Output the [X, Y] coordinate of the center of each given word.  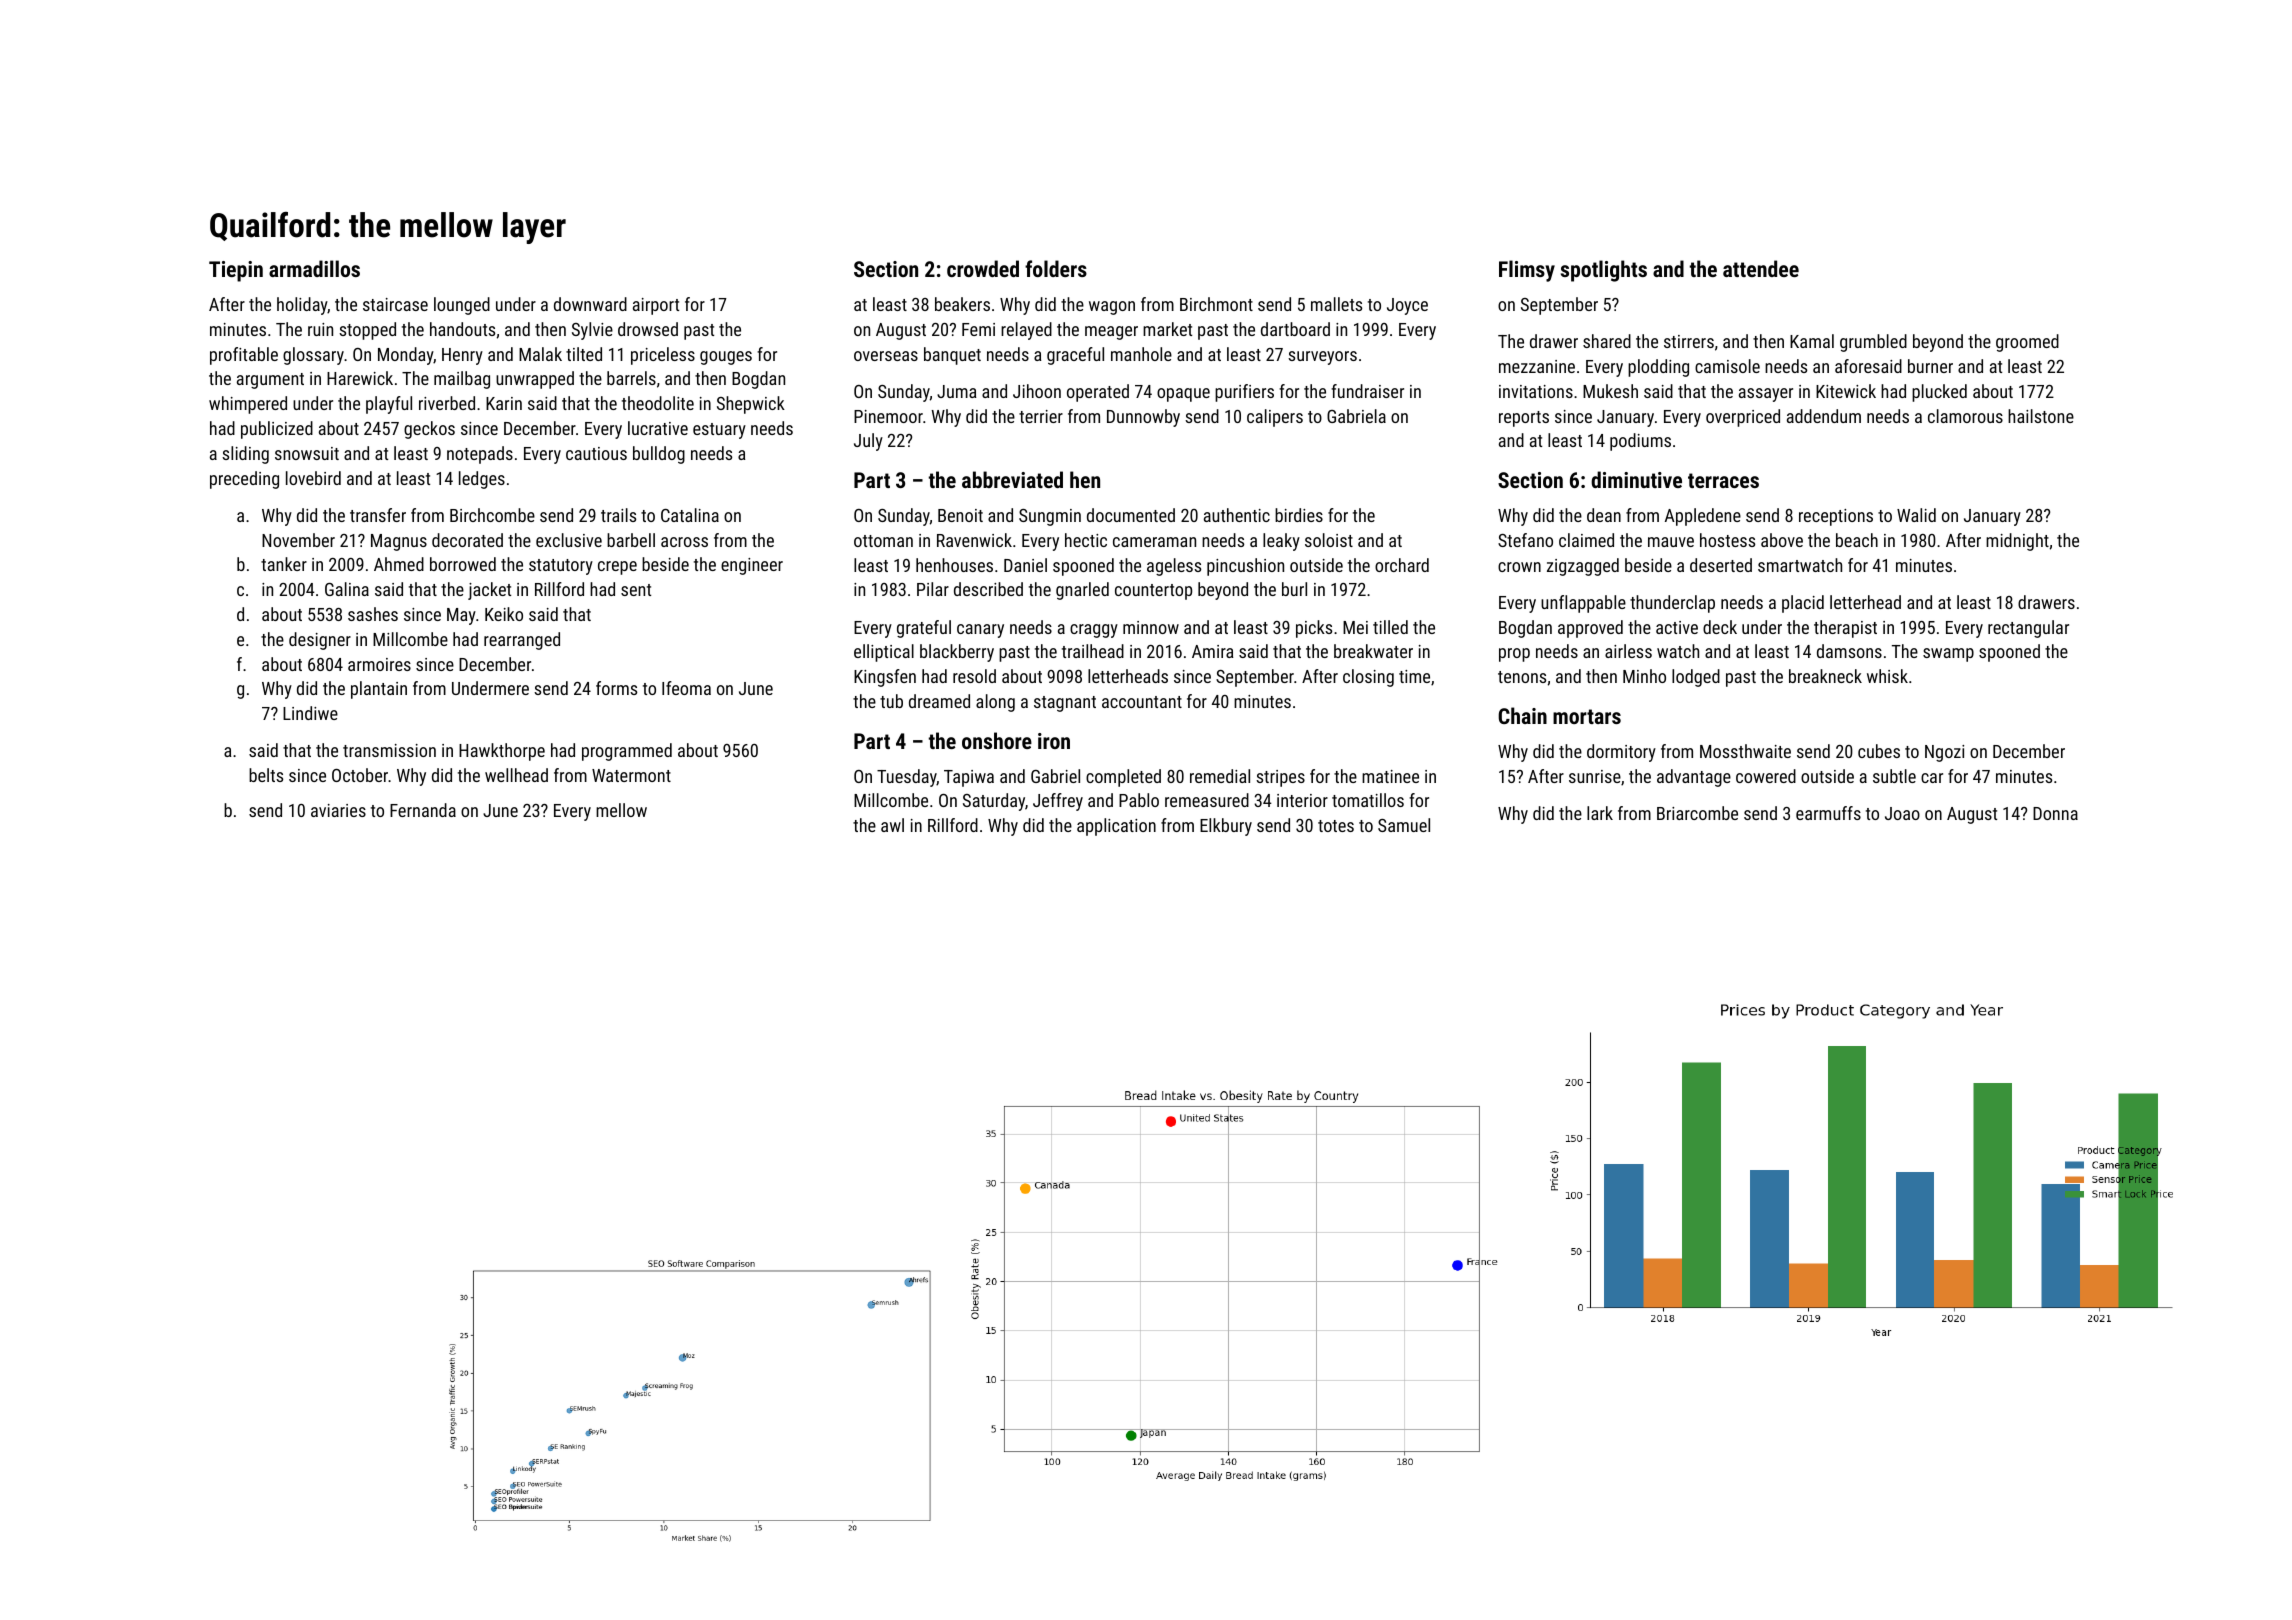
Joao [1902, 813]
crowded [983, 268]
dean [1604, 515]
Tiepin [236, 271]
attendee [1761, 268]
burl [1294, 589]
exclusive [569, 540]
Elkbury [1226, 827]
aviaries [338, 810]
